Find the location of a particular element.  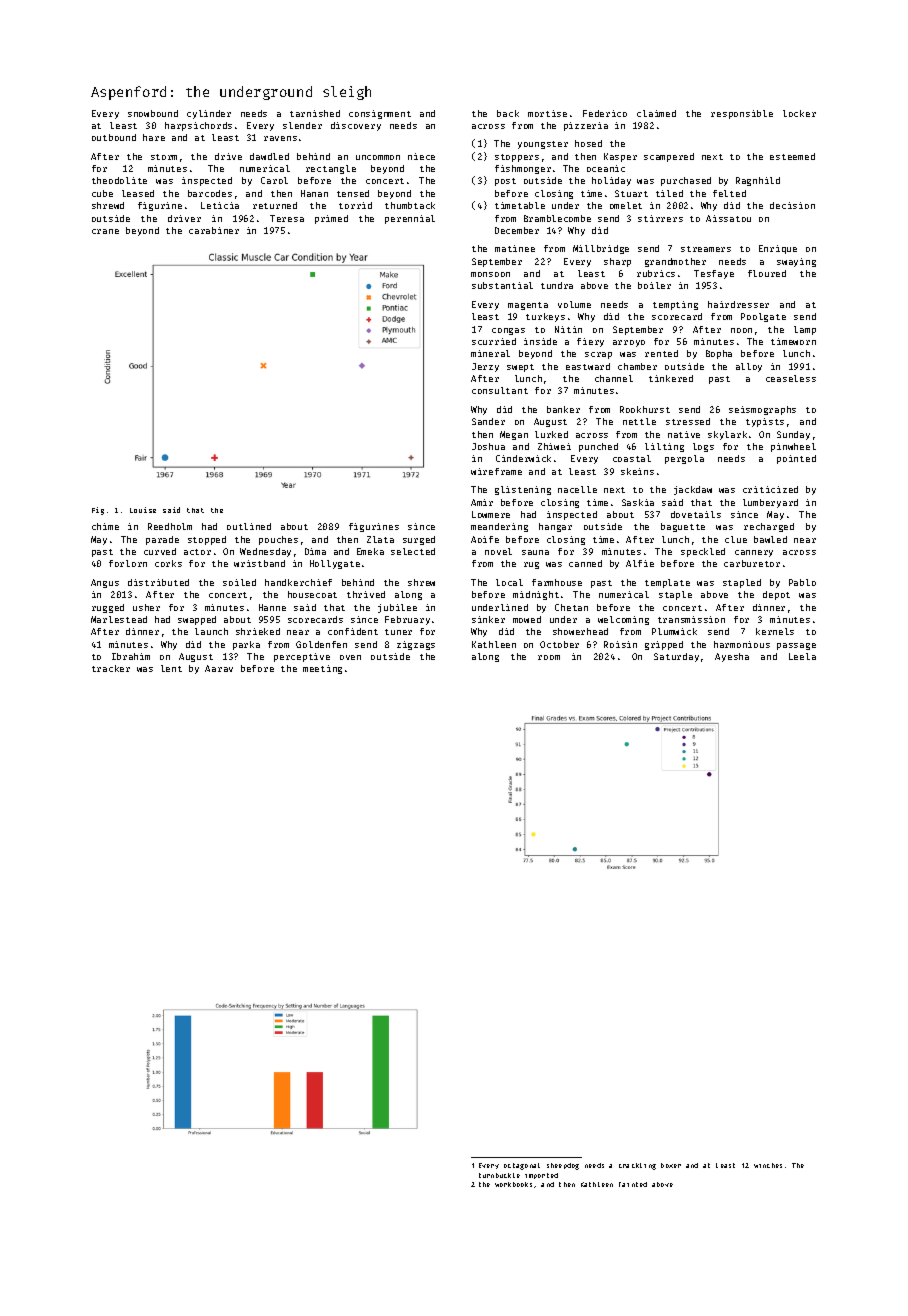

locker is located at coordinates (799, 113).
